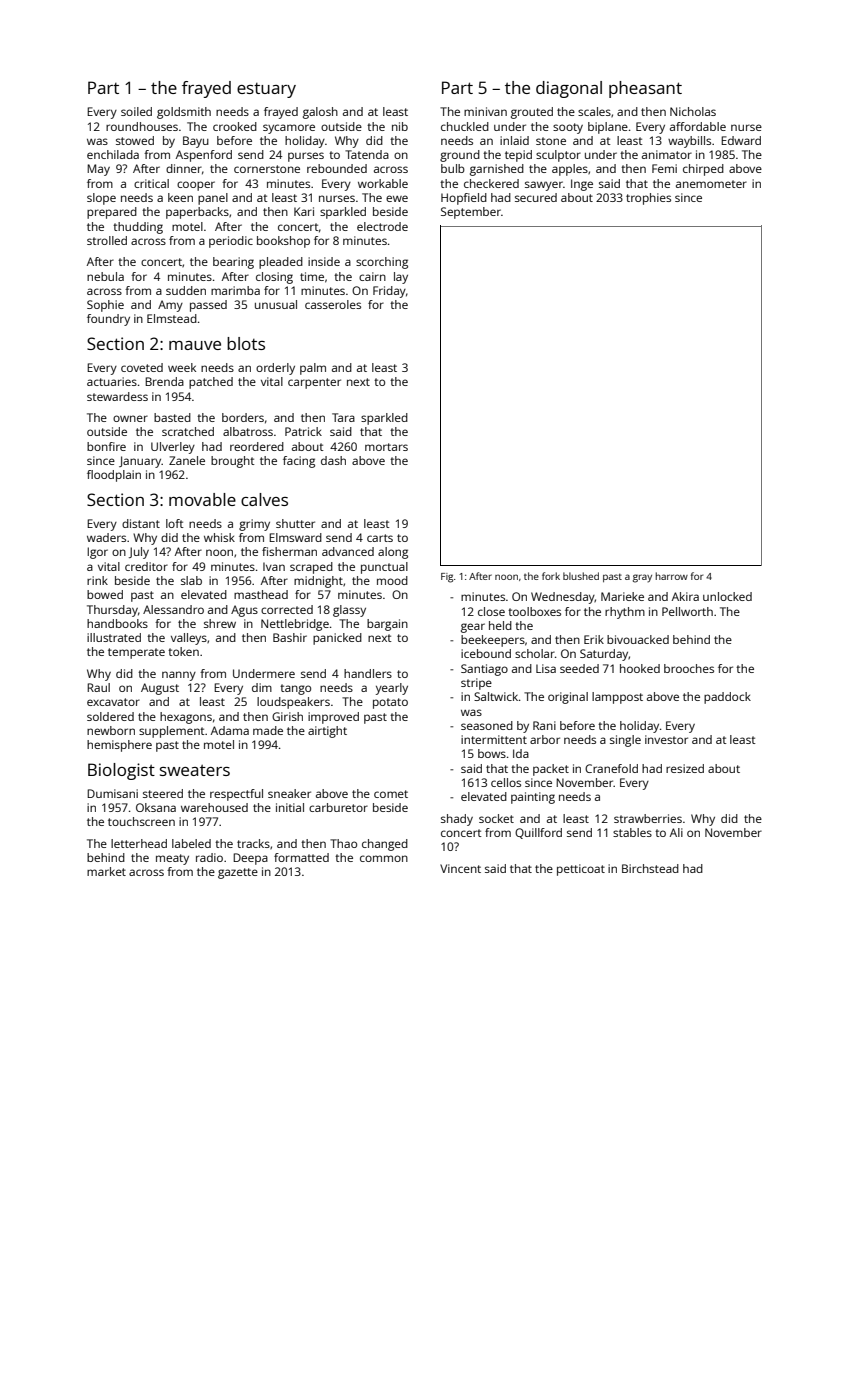  What do you see at coordinates (289, 793) in the screenshot?
I see `sneaker` at bounding box center [289, 793].
